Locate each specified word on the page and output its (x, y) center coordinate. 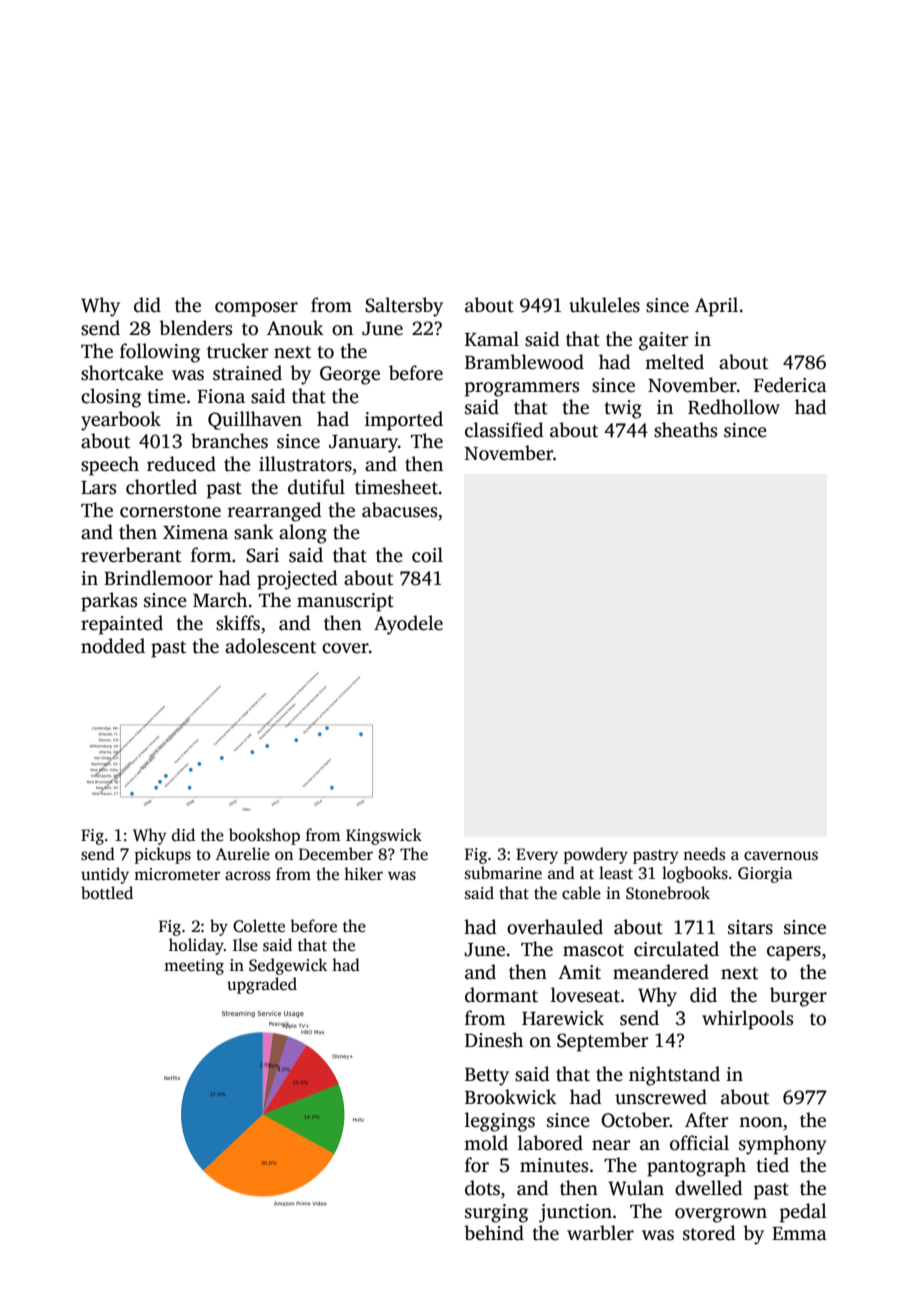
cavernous (781, 856)
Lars (98, 488)
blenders (195, 328)
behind (494, 1233)
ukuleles (604, 305)
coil (427, 555)
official (699, 1143)
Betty (487, 1077)
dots (482, 1188)
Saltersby (404, 307)
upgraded (262, 985)
